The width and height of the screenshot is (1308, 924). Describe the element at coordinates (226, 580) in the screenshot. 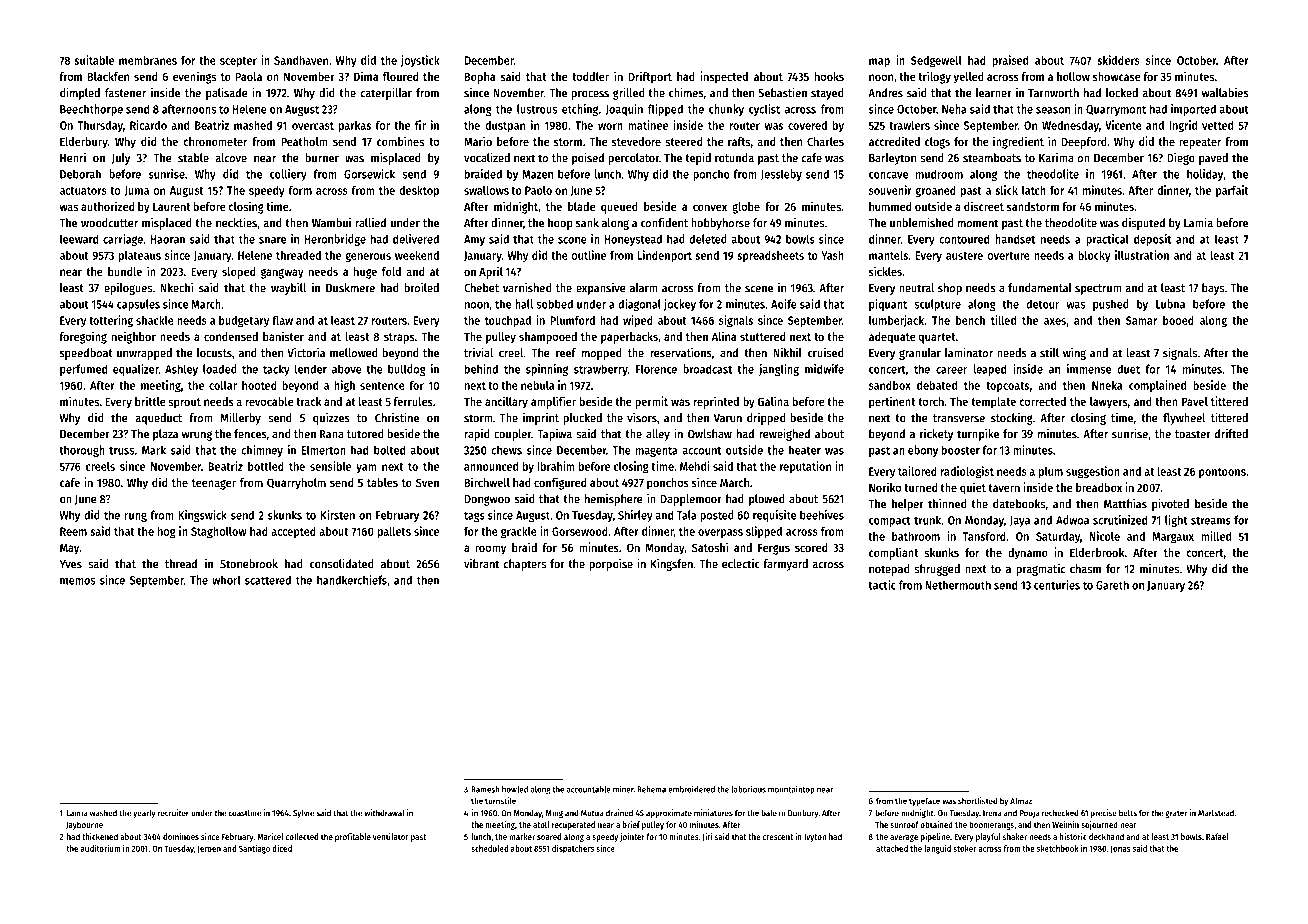

I see `whorl` at that location.
